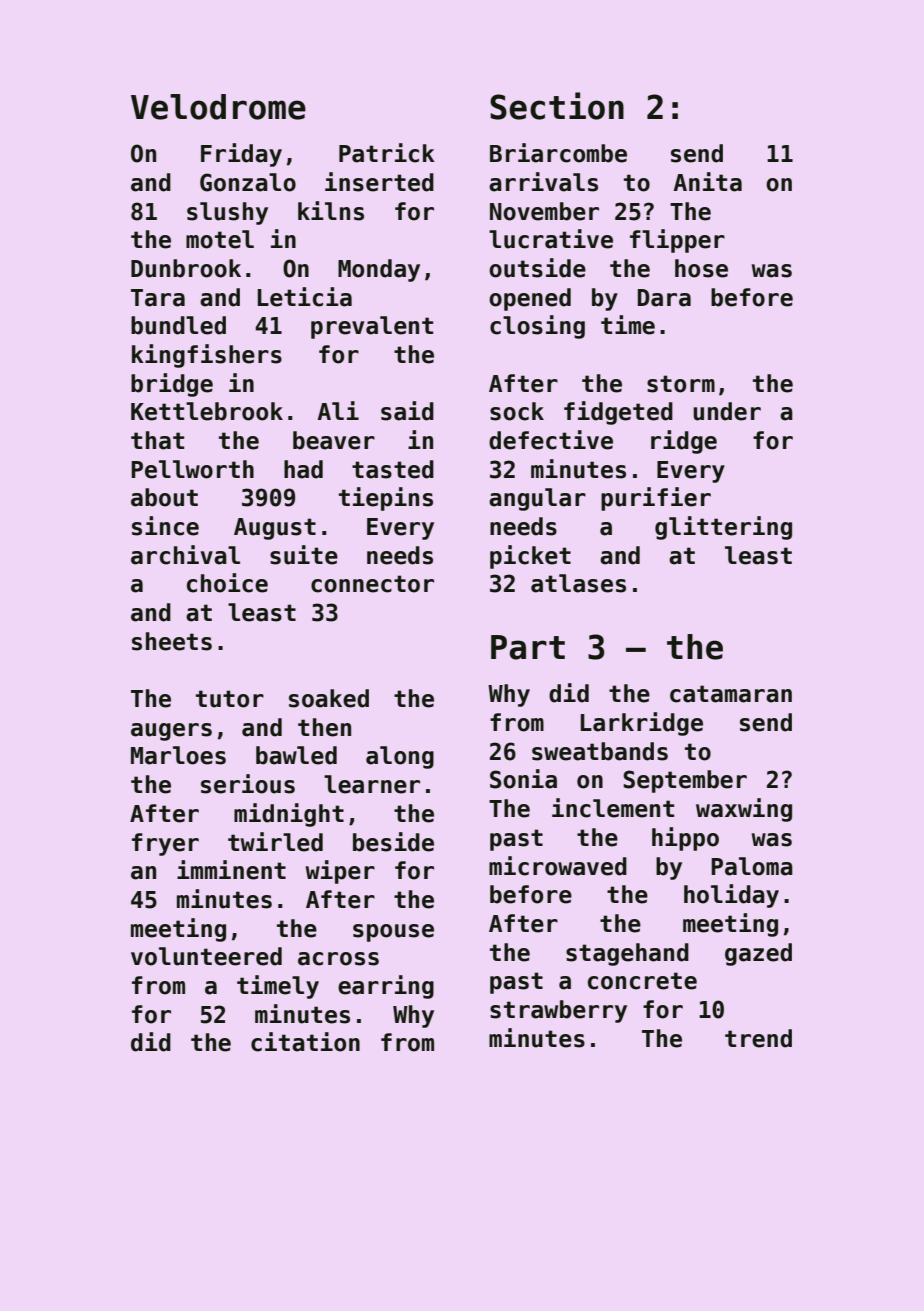 This document has width=924, height=1311. What do you see at coordinates (387, 153) in the document?
I see `Patrick` at bounding box center [387, 153].
